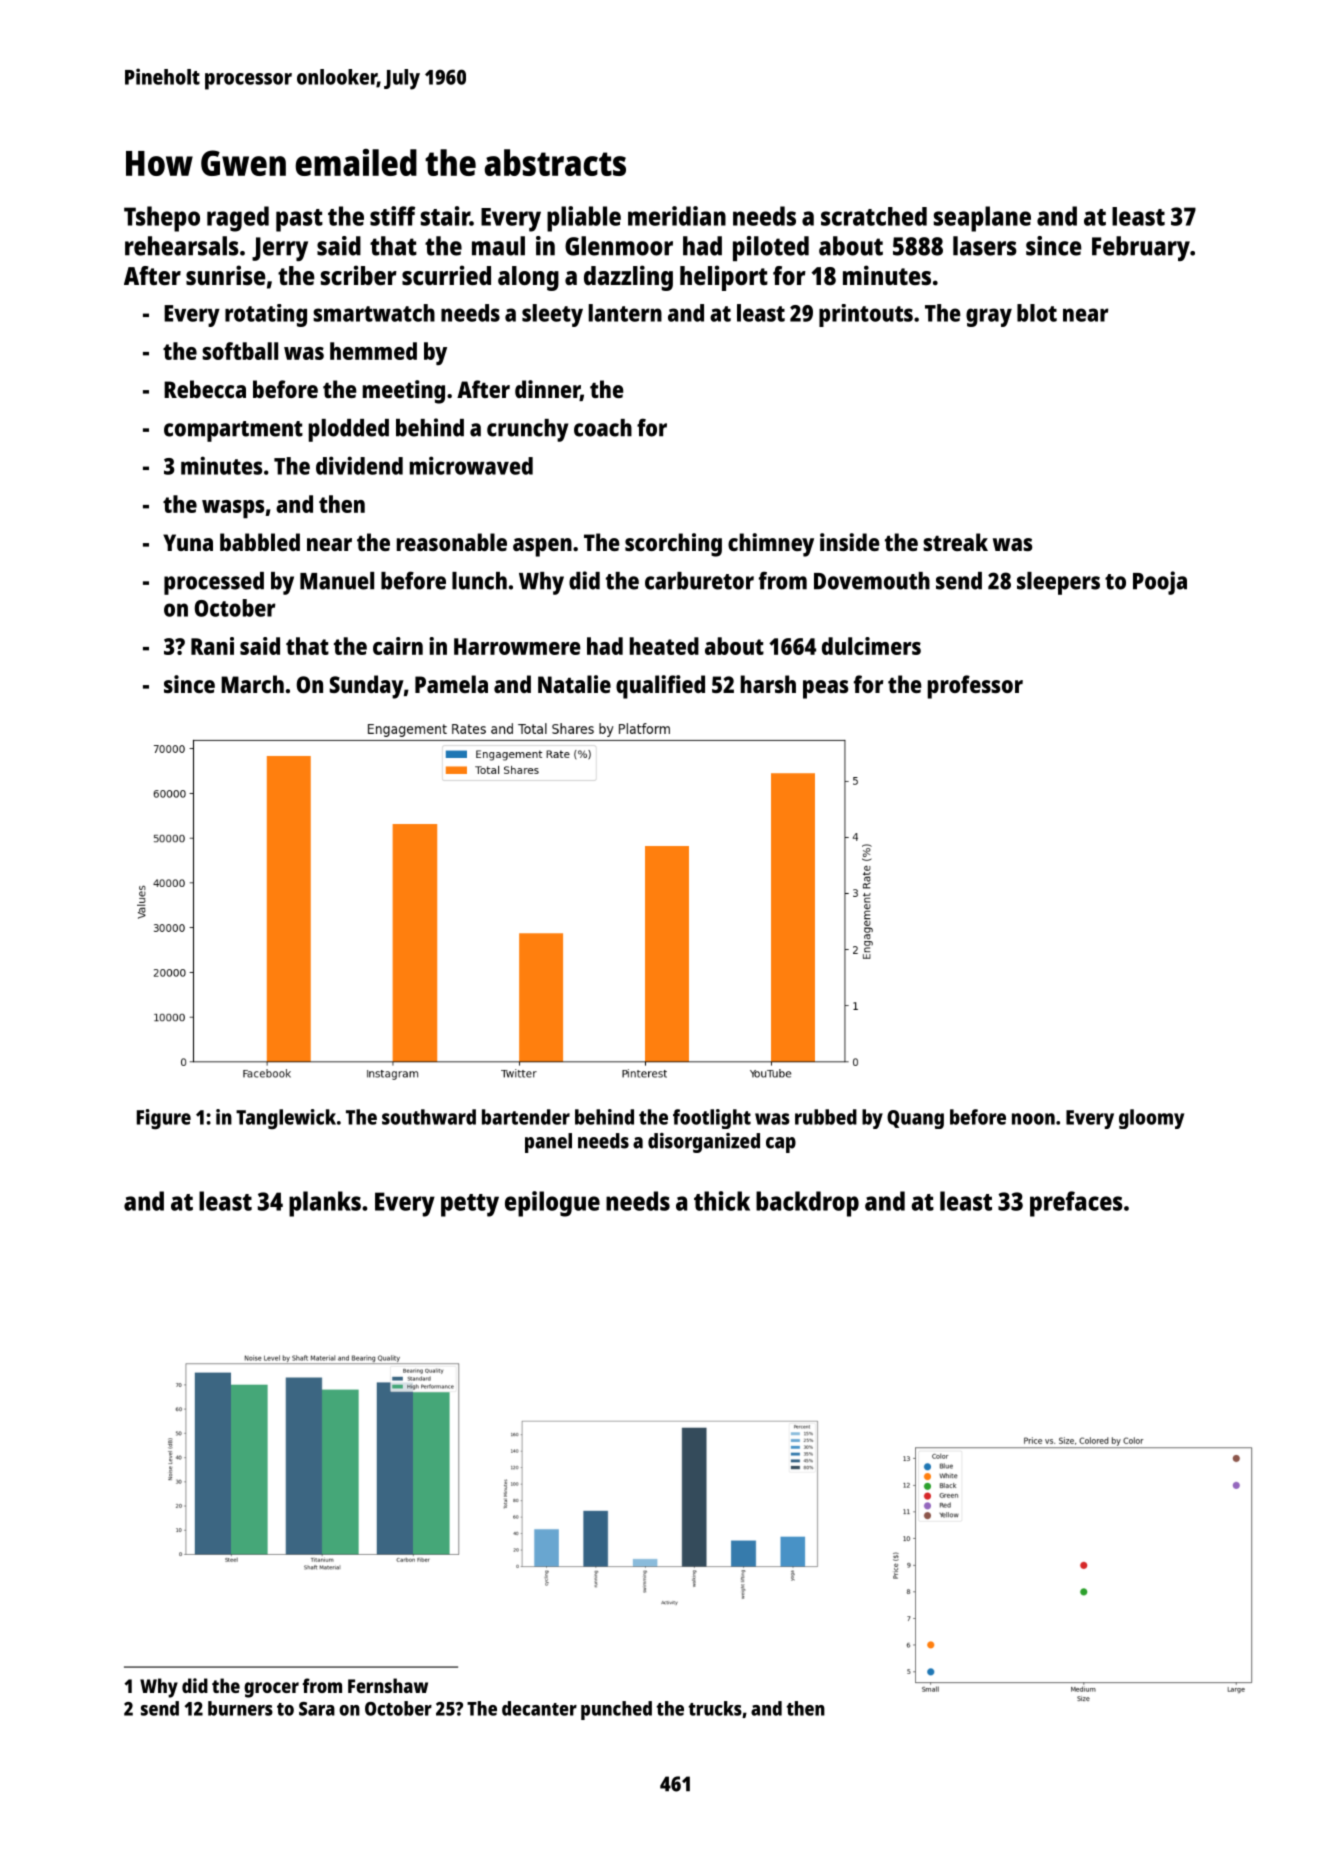 The width and height of the document is (1320, 1867). What do you see at coordinates (722, 1201) in the document?
I see `thick` at bounding box center [722, 1201].
